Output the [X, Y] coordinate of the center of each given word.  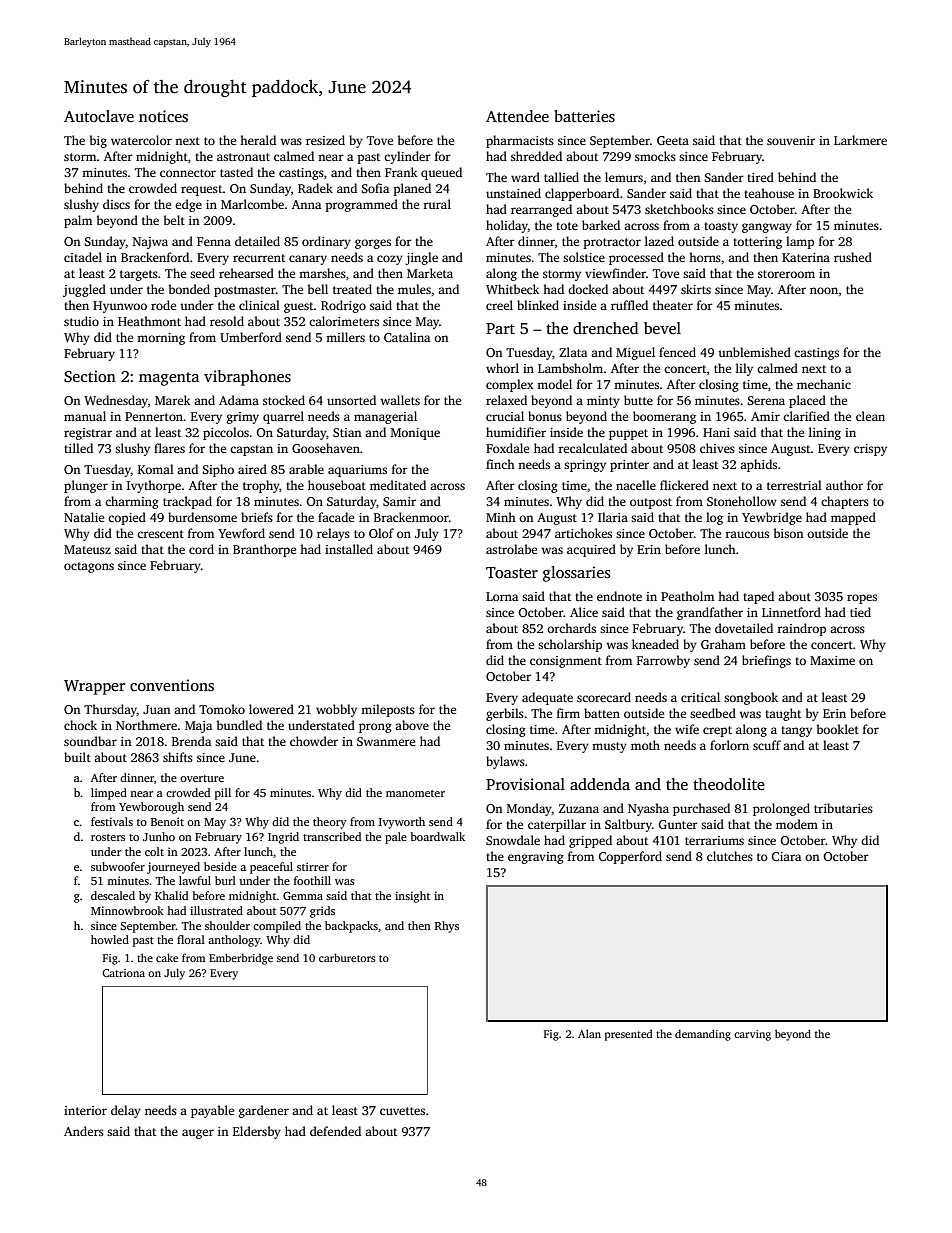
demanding [703, 1035]
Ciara [786, 856]
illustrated [216, 910]
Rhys [447, 927]
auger [198, 1134]
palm [78, 221]
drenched [606, 328]
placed [807, 401]
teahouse [769, 193]
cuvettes [402, 1111]
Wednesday [116, 401]
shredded [536, 156]
